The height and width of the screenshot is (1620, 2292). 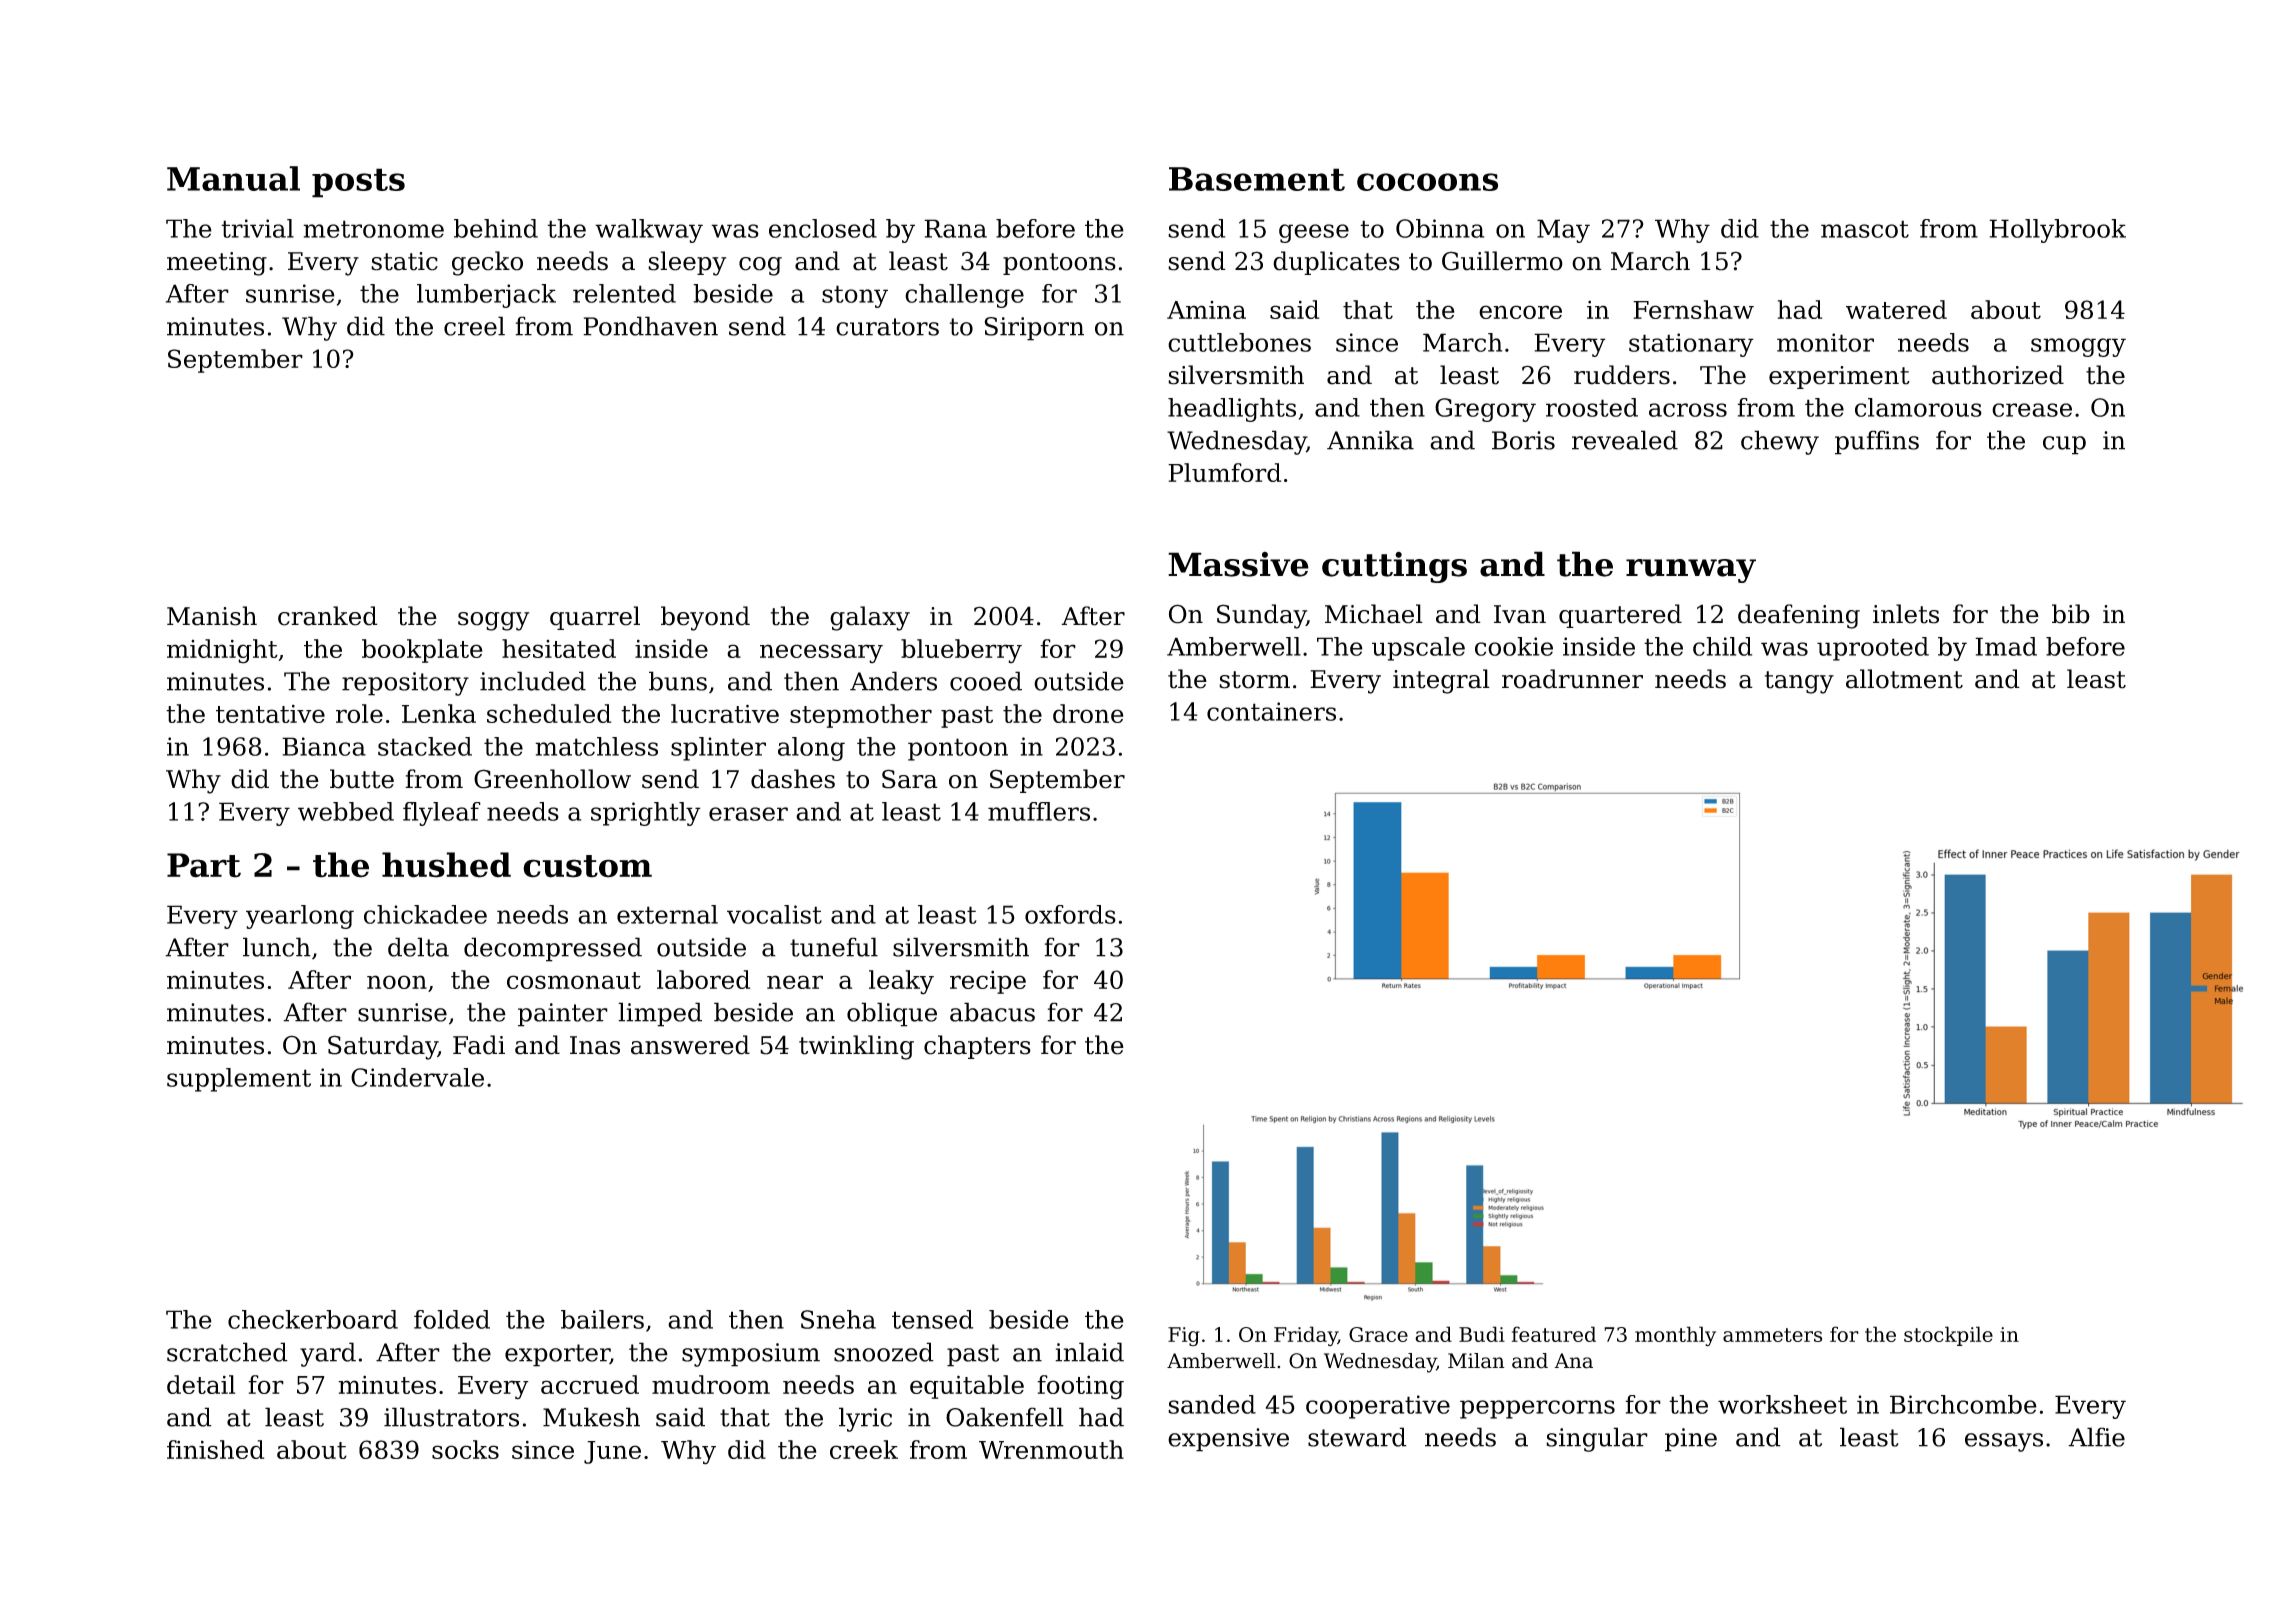 What do you see at coordinates (748, 814) in the screenshot?
I see `eraser` at bounding box center [748, 814].
